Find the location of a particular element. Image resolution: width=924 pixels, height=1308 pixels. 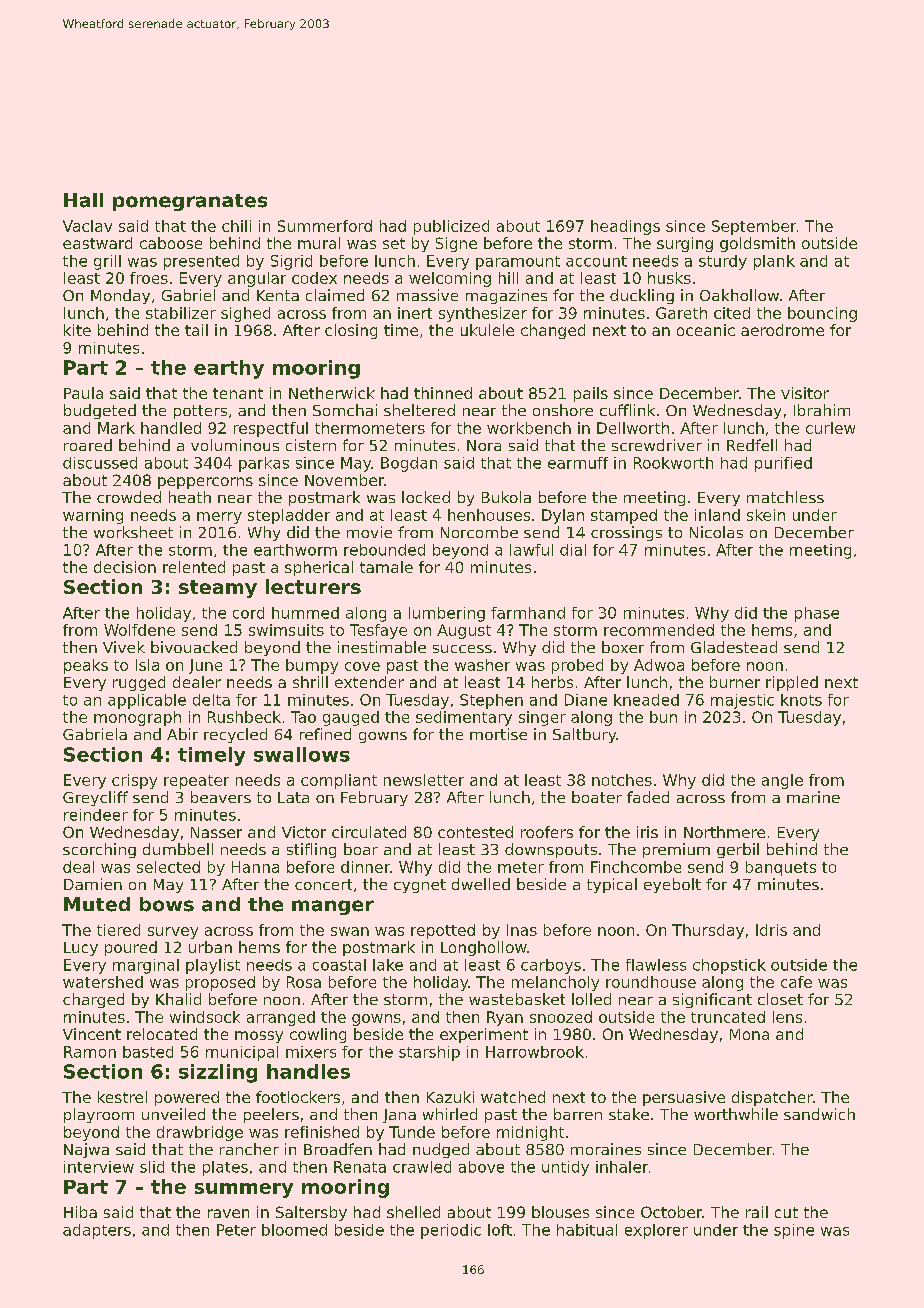

rancher is located at coordinates (249, 1149).
